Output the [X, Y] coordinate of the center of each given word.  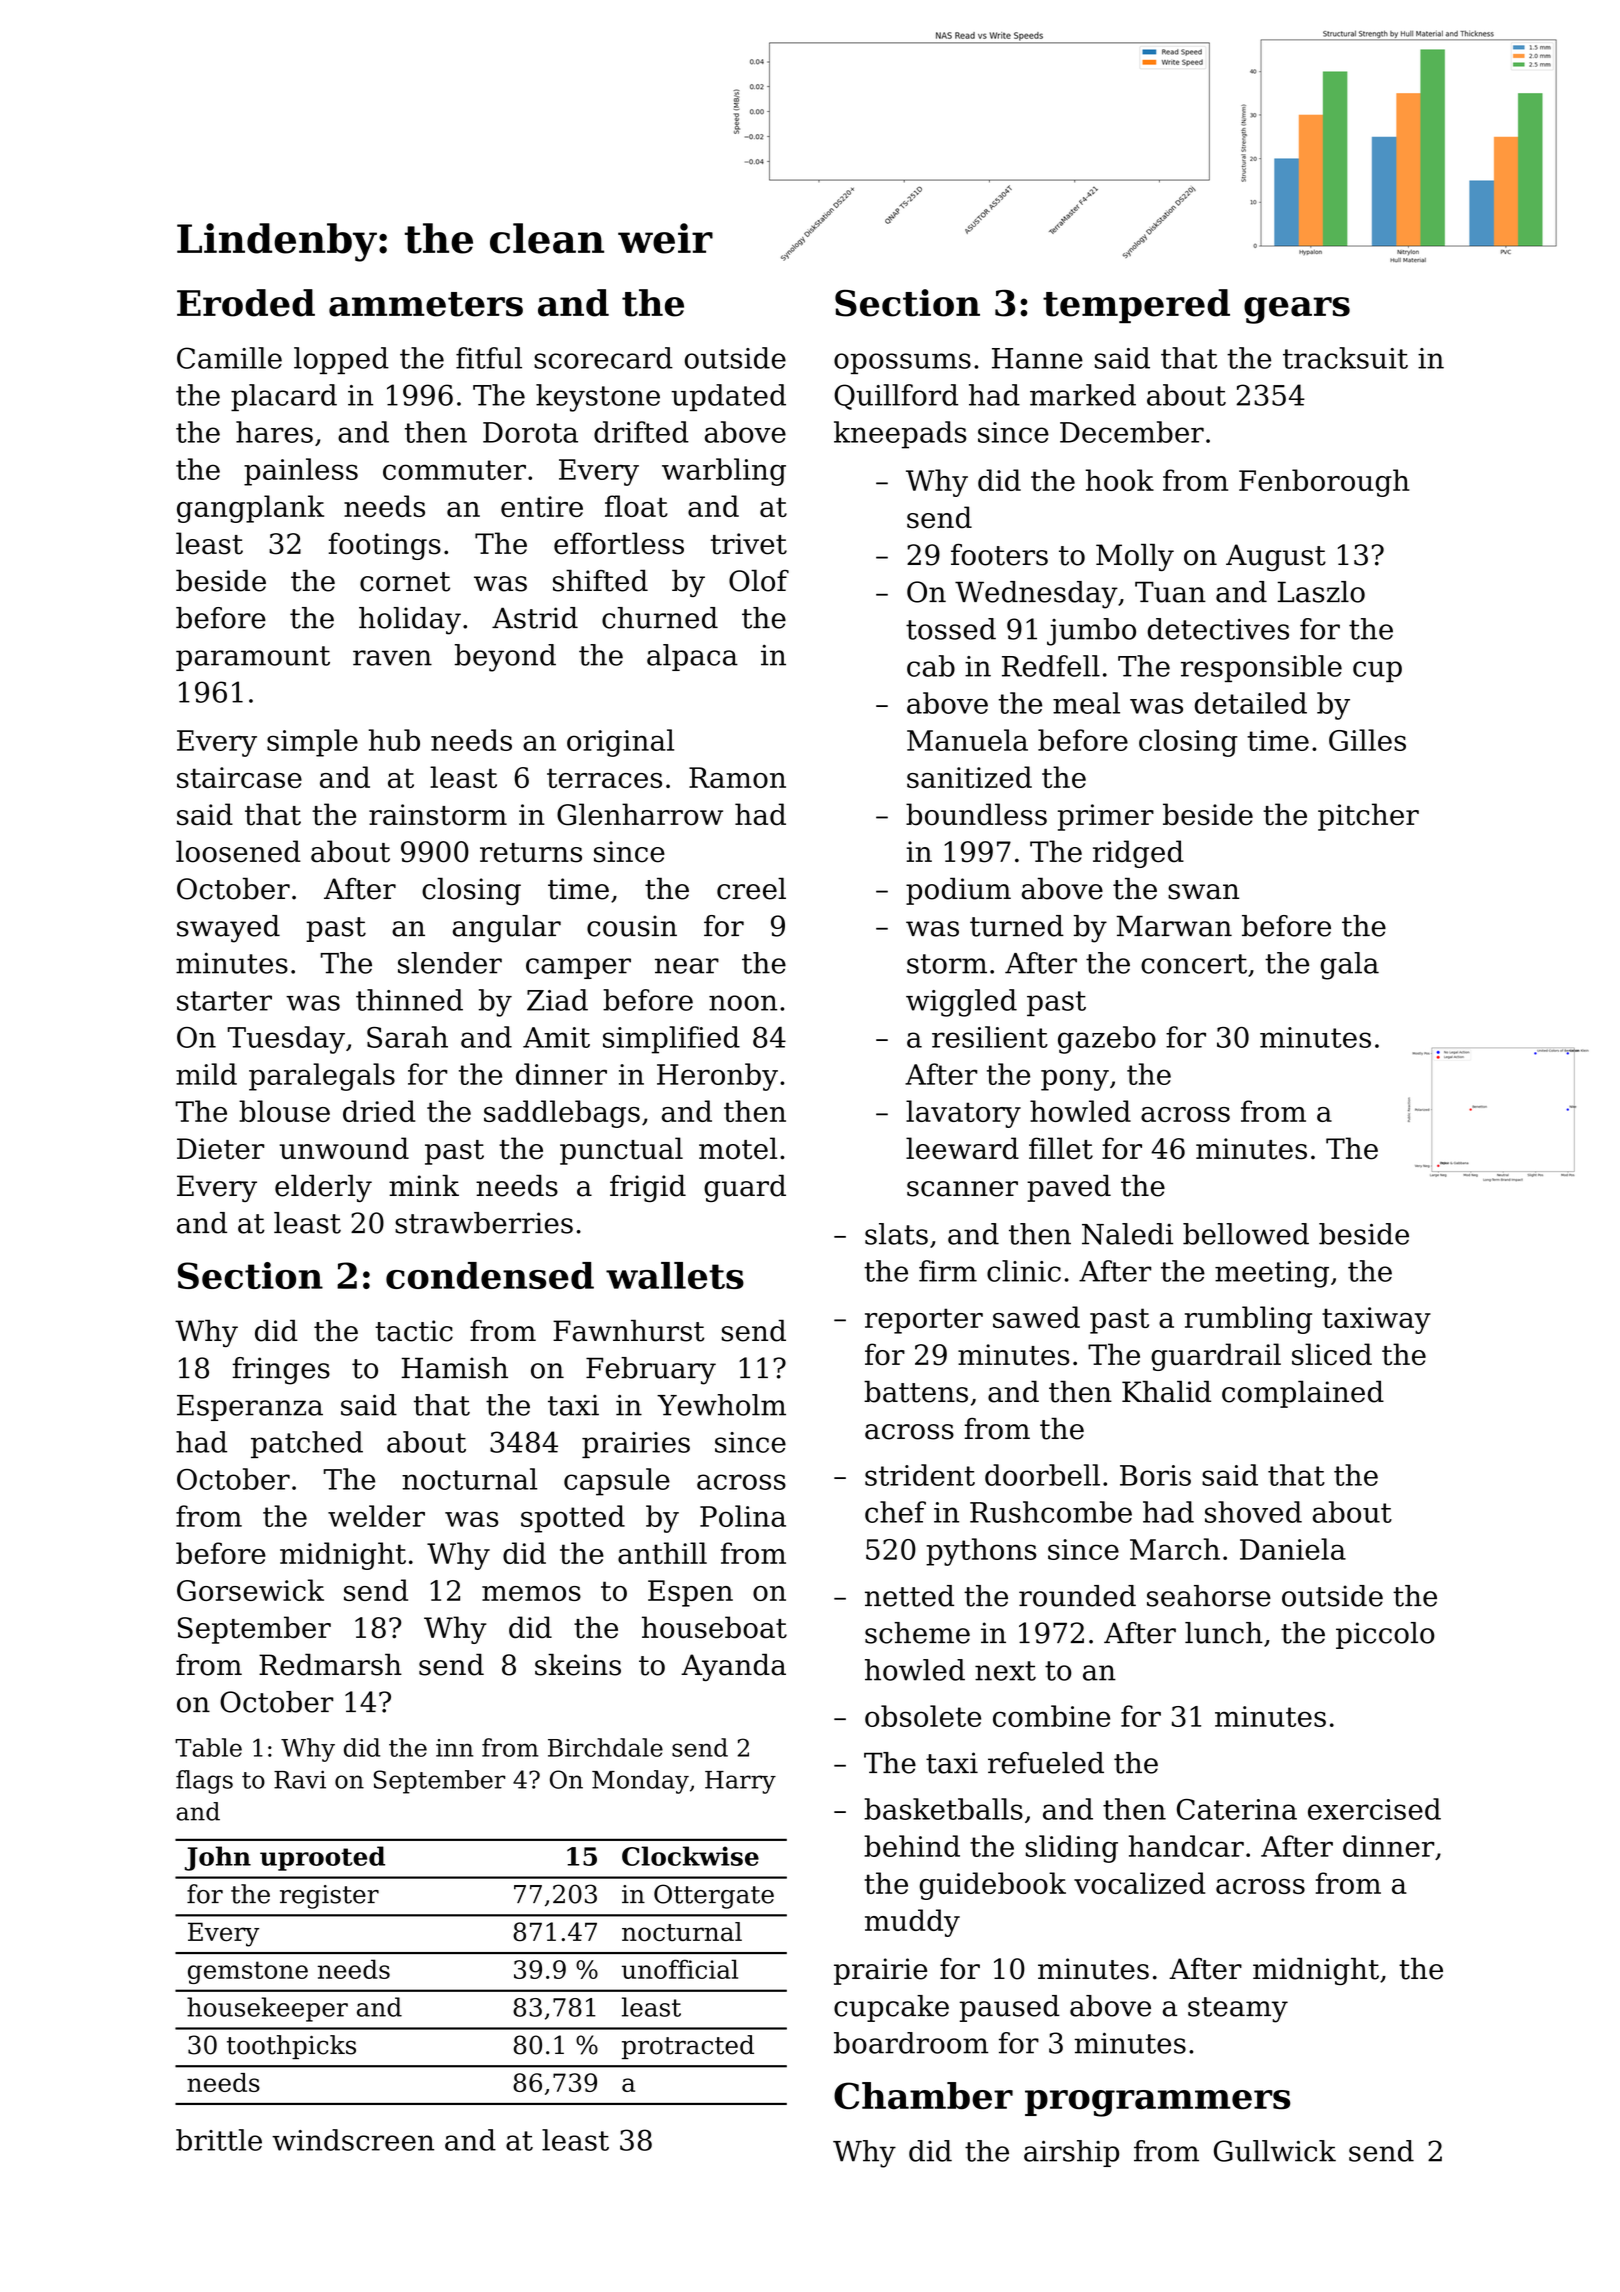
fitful [489, 358]
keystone [598, 398]
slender [450, 963]
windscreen [353, 2140]
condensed [490, 1275]
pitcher [1368, 817]
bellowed [1246, 1234]
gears [1297, 310]
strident [920, 1475]
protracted [688, 2047]
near [687, 966]
